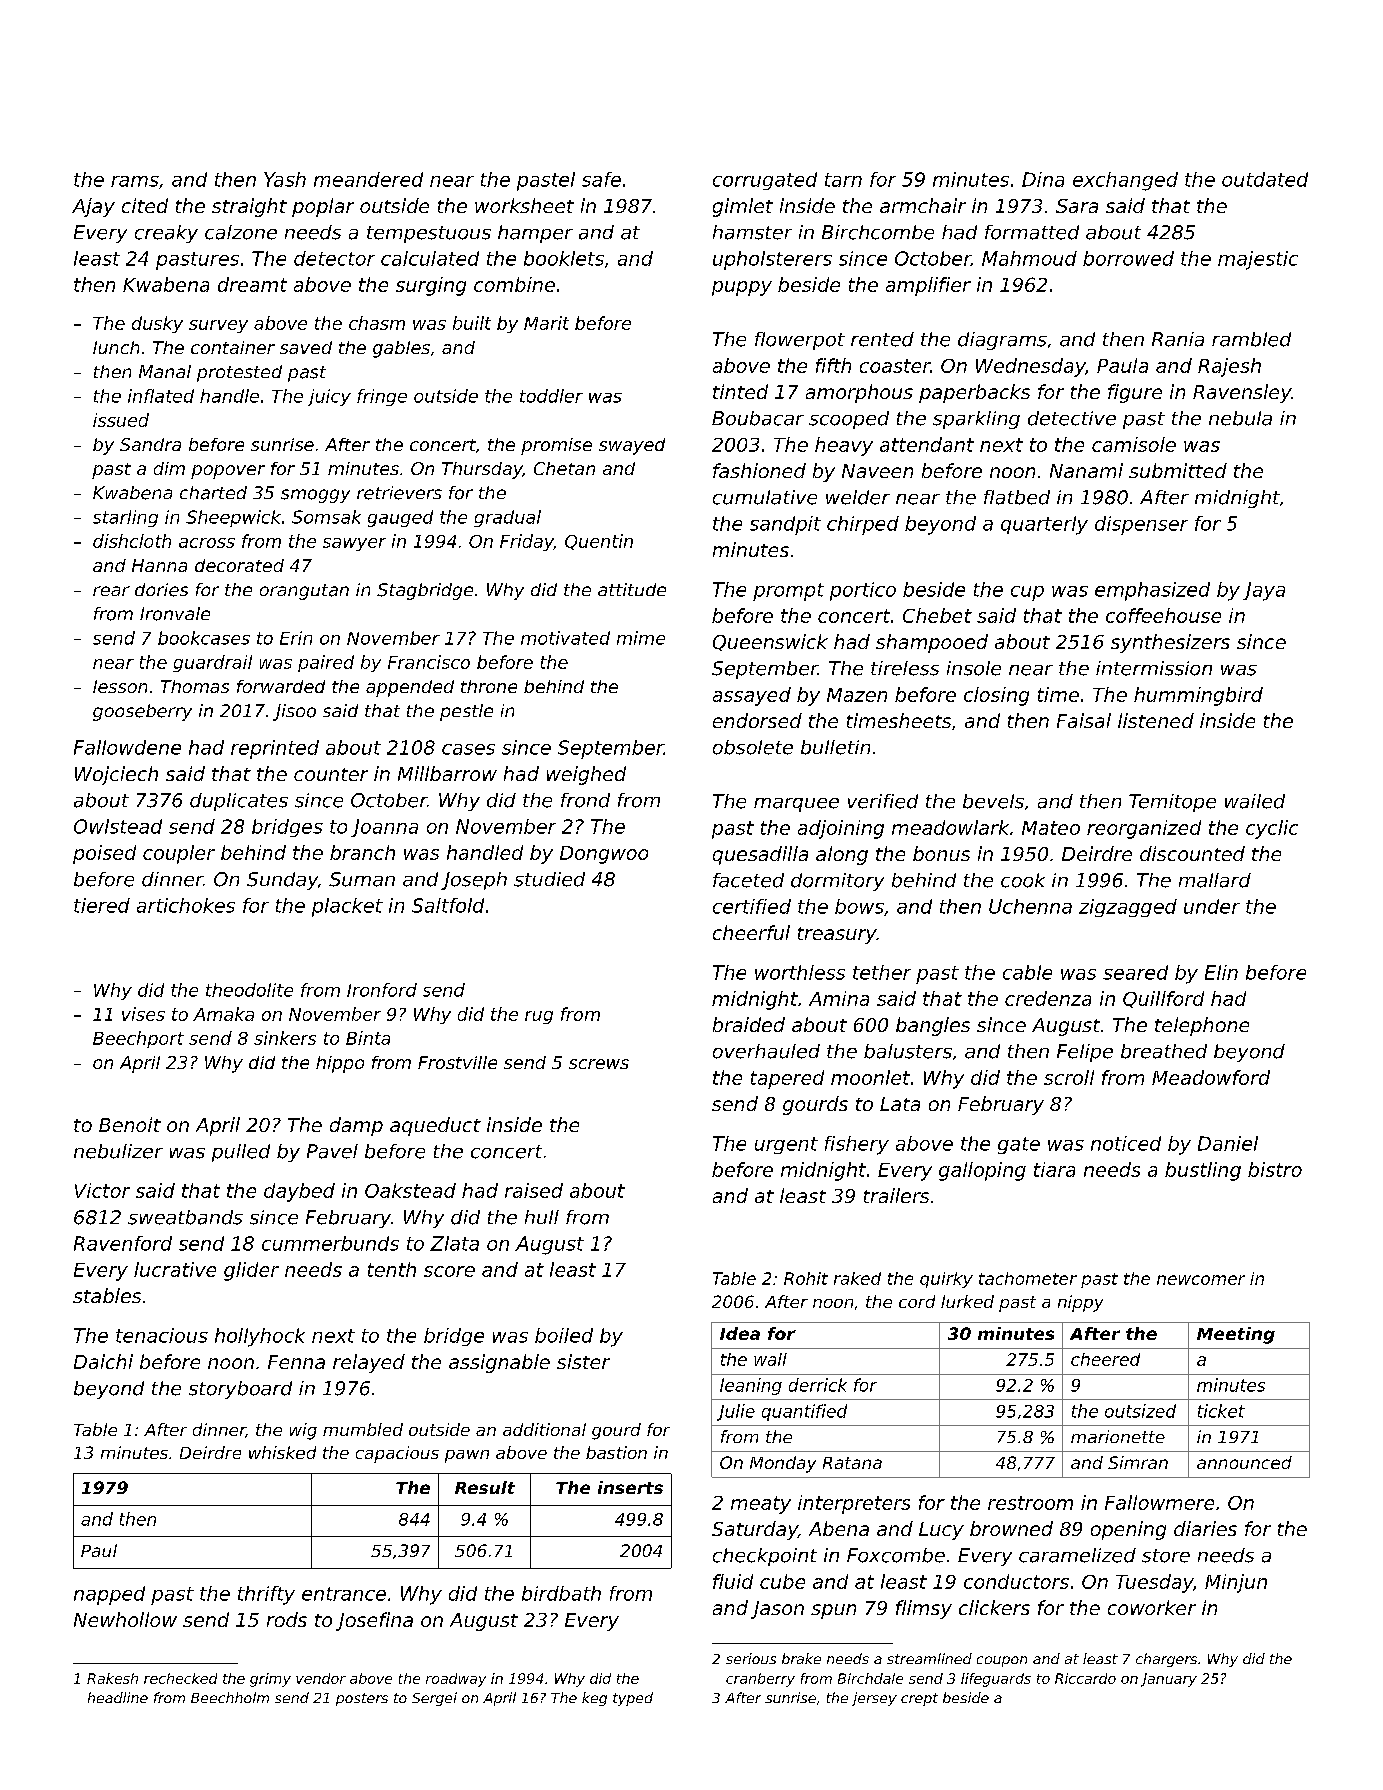  What do you see at coordinates (740, 1333) in the document?
I see `Idea` at bounding box center [740, 1333].
